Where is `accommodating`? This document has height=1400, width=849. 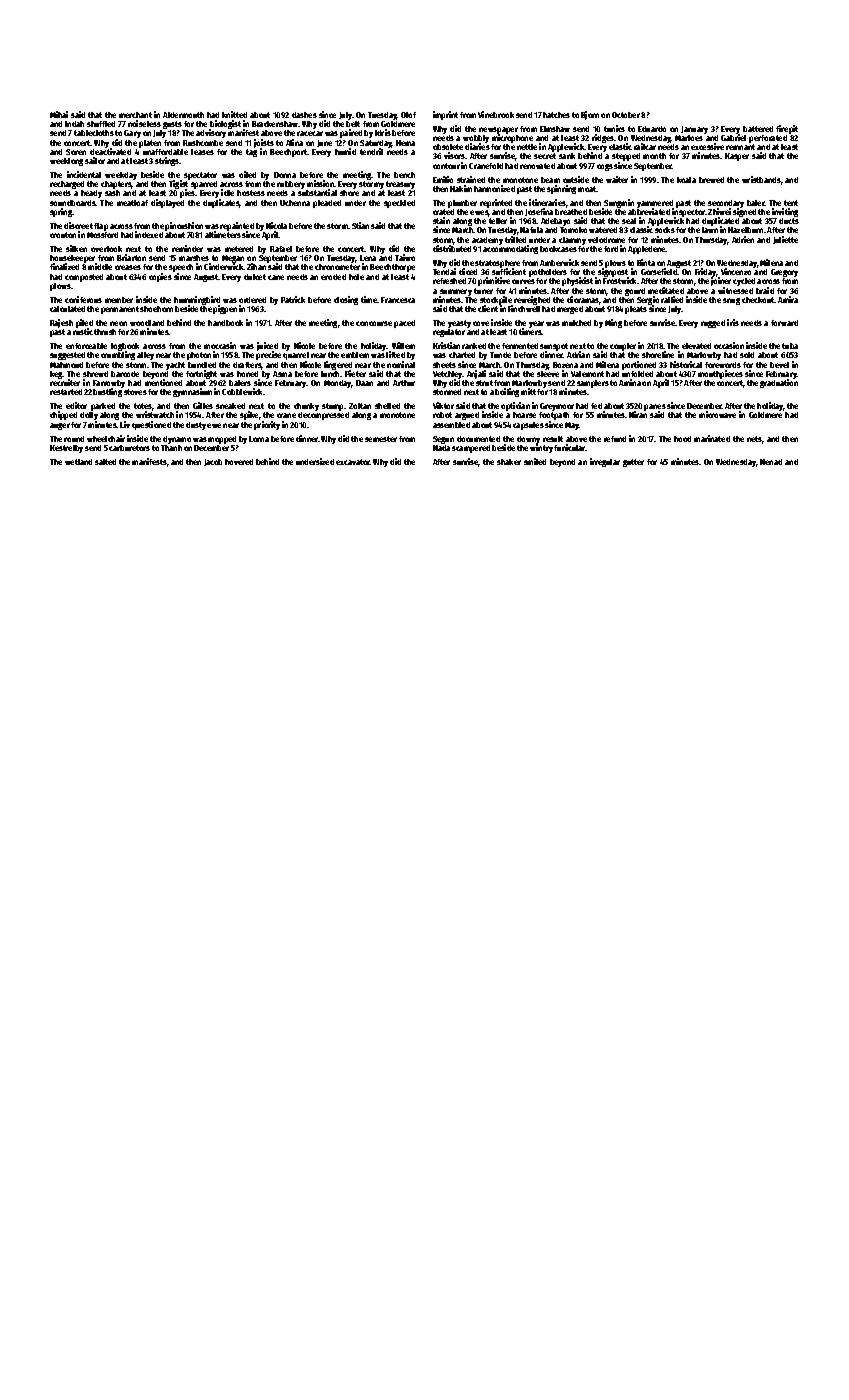 accommodating is located at coordinates (510, 249).
